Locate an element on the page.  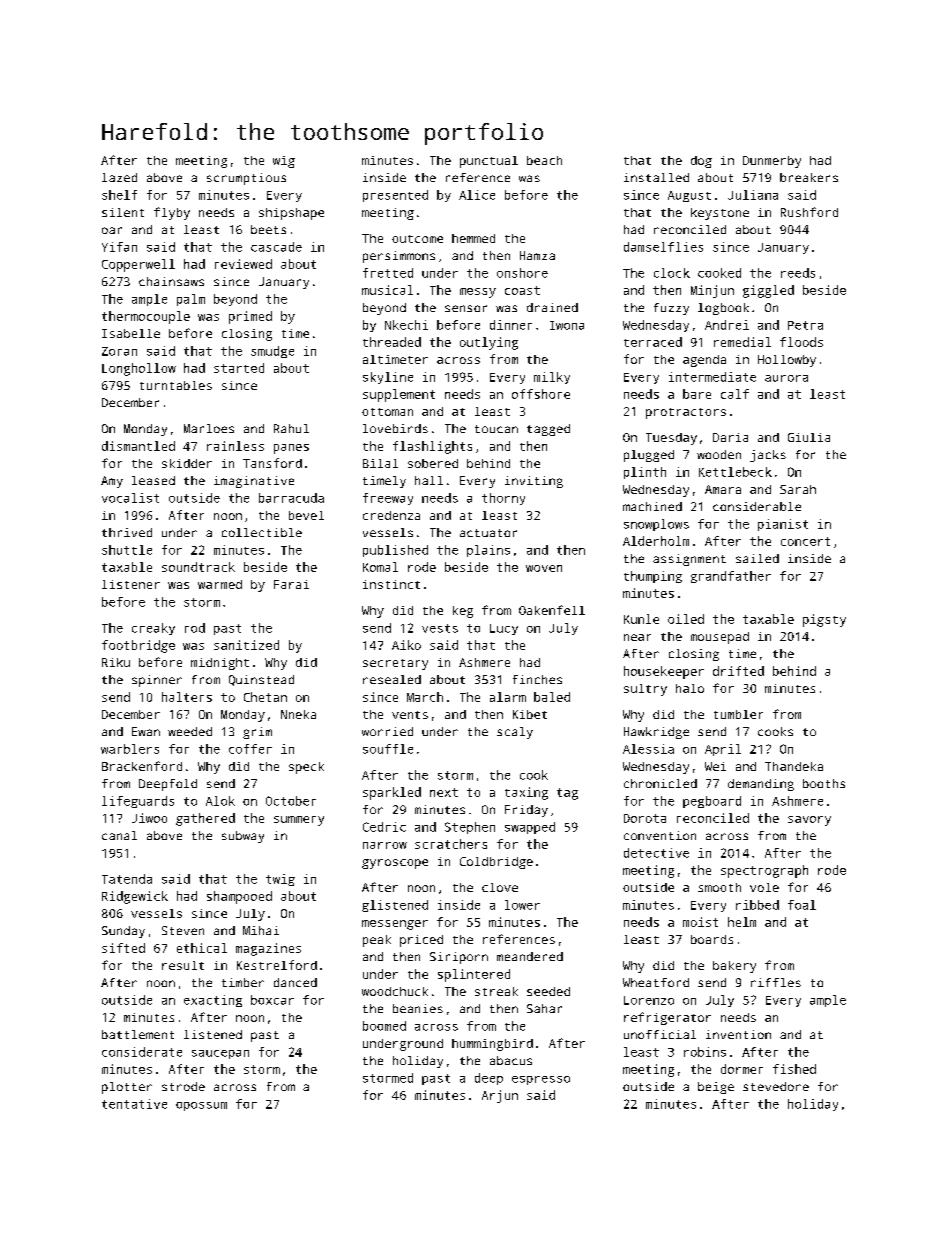
outcome is located at coordinates (417, 239).
